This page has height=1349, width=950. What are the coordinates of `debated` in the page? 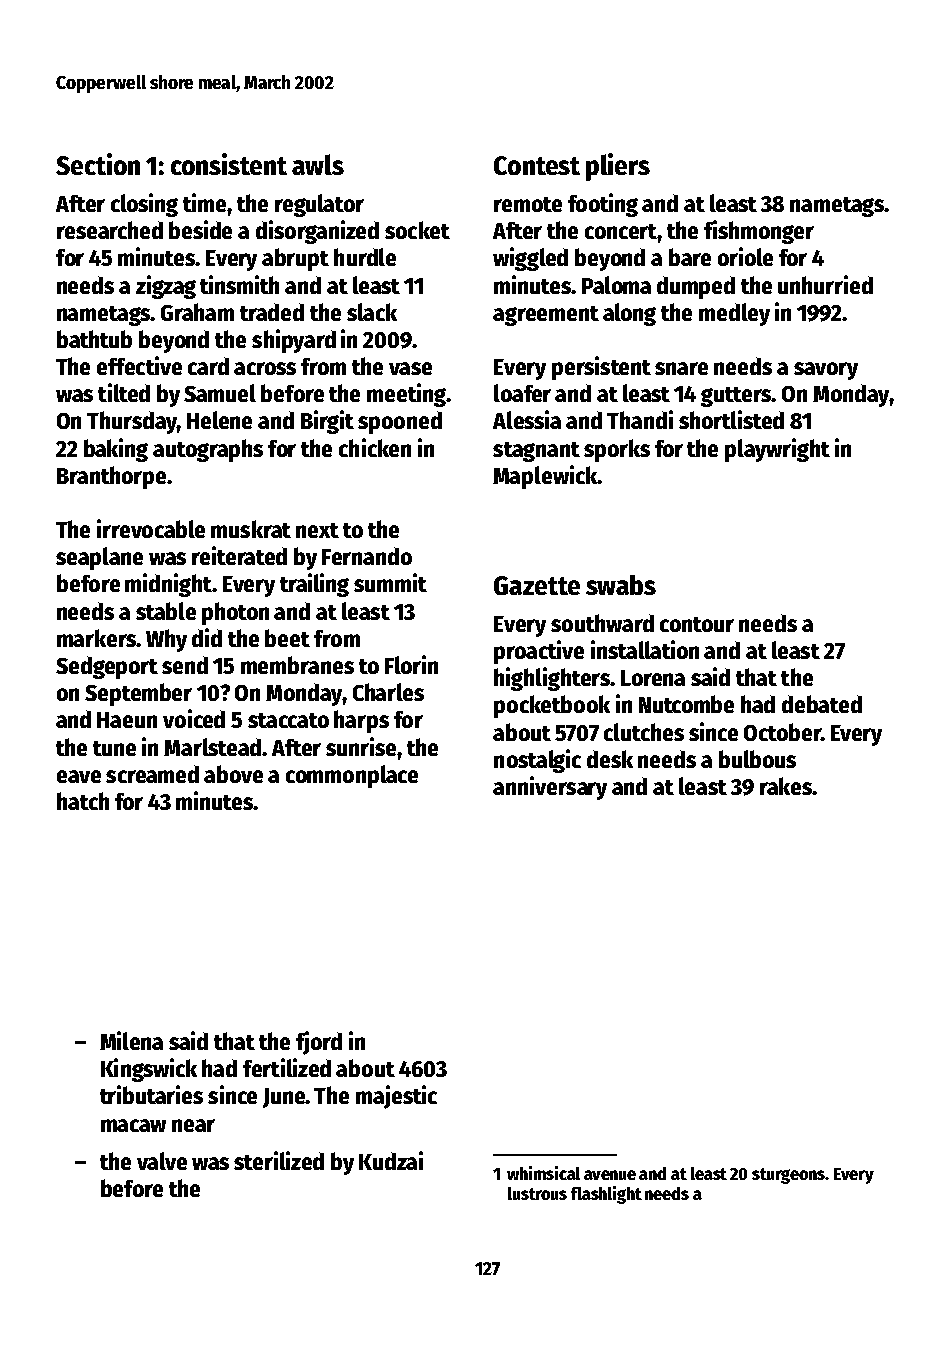 It's located at (822, 704).
